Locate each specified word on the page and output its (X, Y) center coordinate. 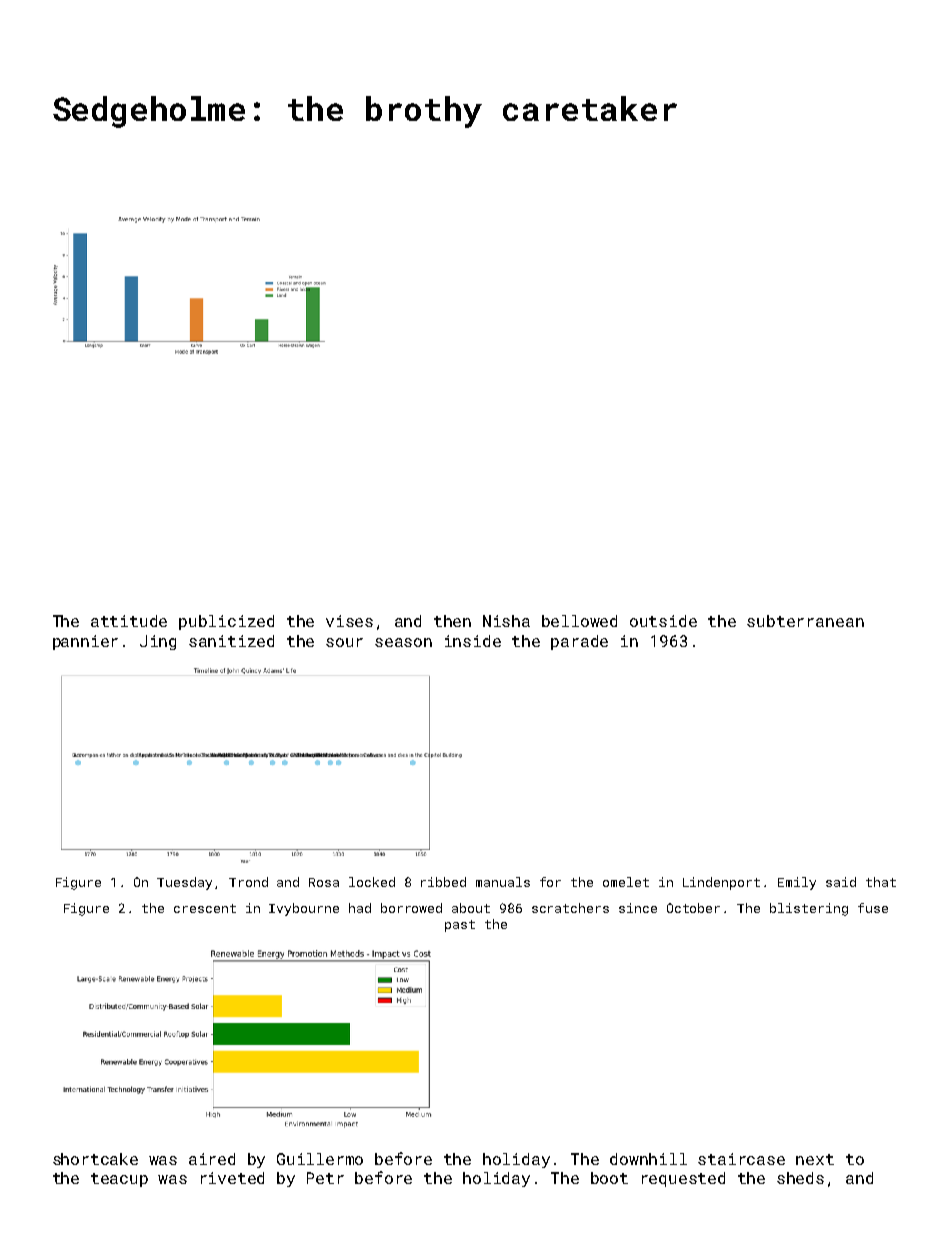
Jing (158, 642)
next (815, 1159)
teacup (119, 1180)
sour (344, 642)
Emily (797, 883)
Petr (325, 1178)
